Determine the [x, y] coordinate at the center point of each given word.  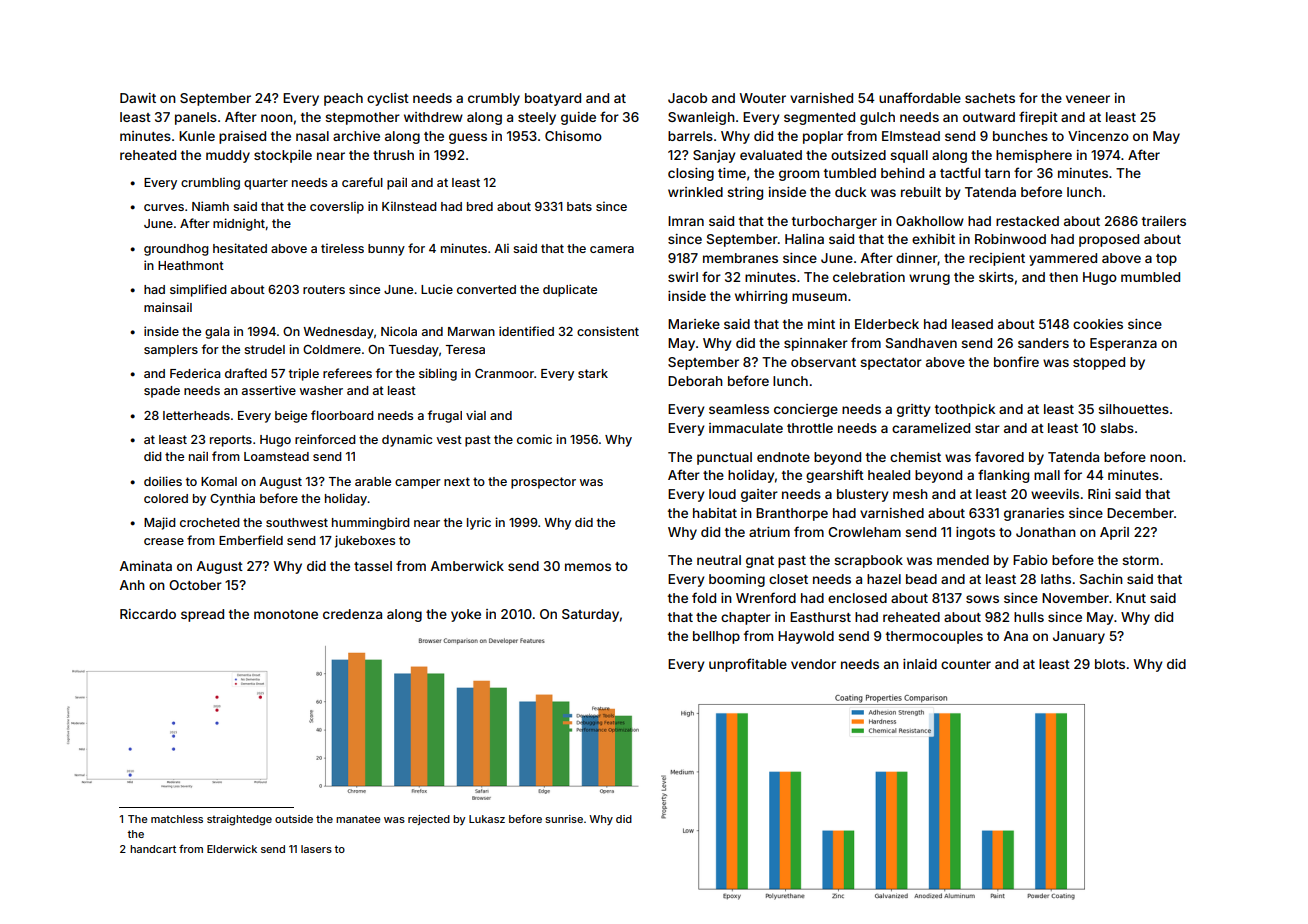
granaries [1034, 514]
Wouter [762, 98]
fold [704, 597]
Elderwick [232, 849]
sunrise [564, 819]
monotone [286, 614]
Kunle [197, 136]
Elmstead [911, 136]
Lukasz [487, 819]
